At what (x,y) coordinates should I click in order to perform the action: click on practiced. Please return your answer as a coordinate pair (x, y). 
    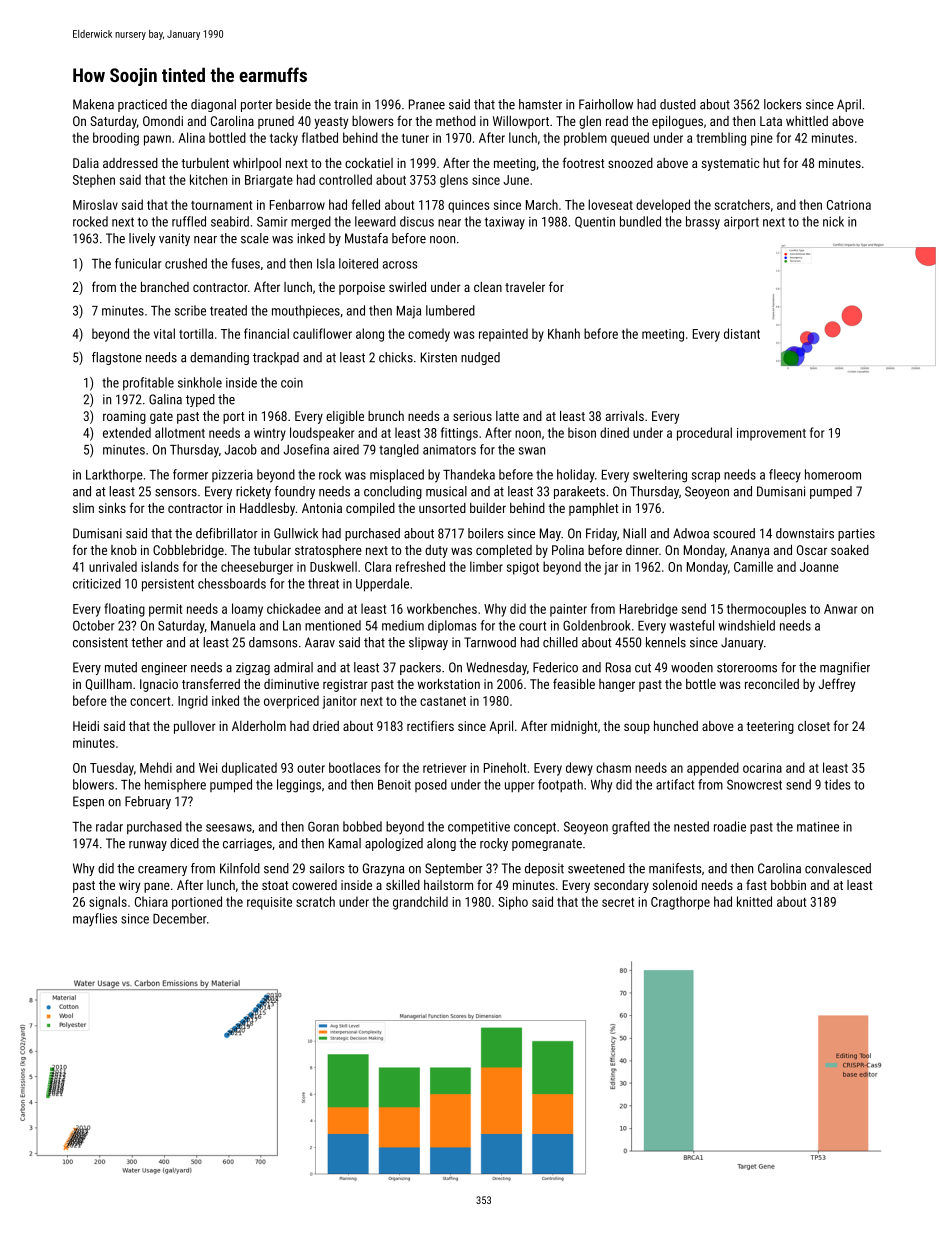
    Looking at the image, I should click on (142, 105).
